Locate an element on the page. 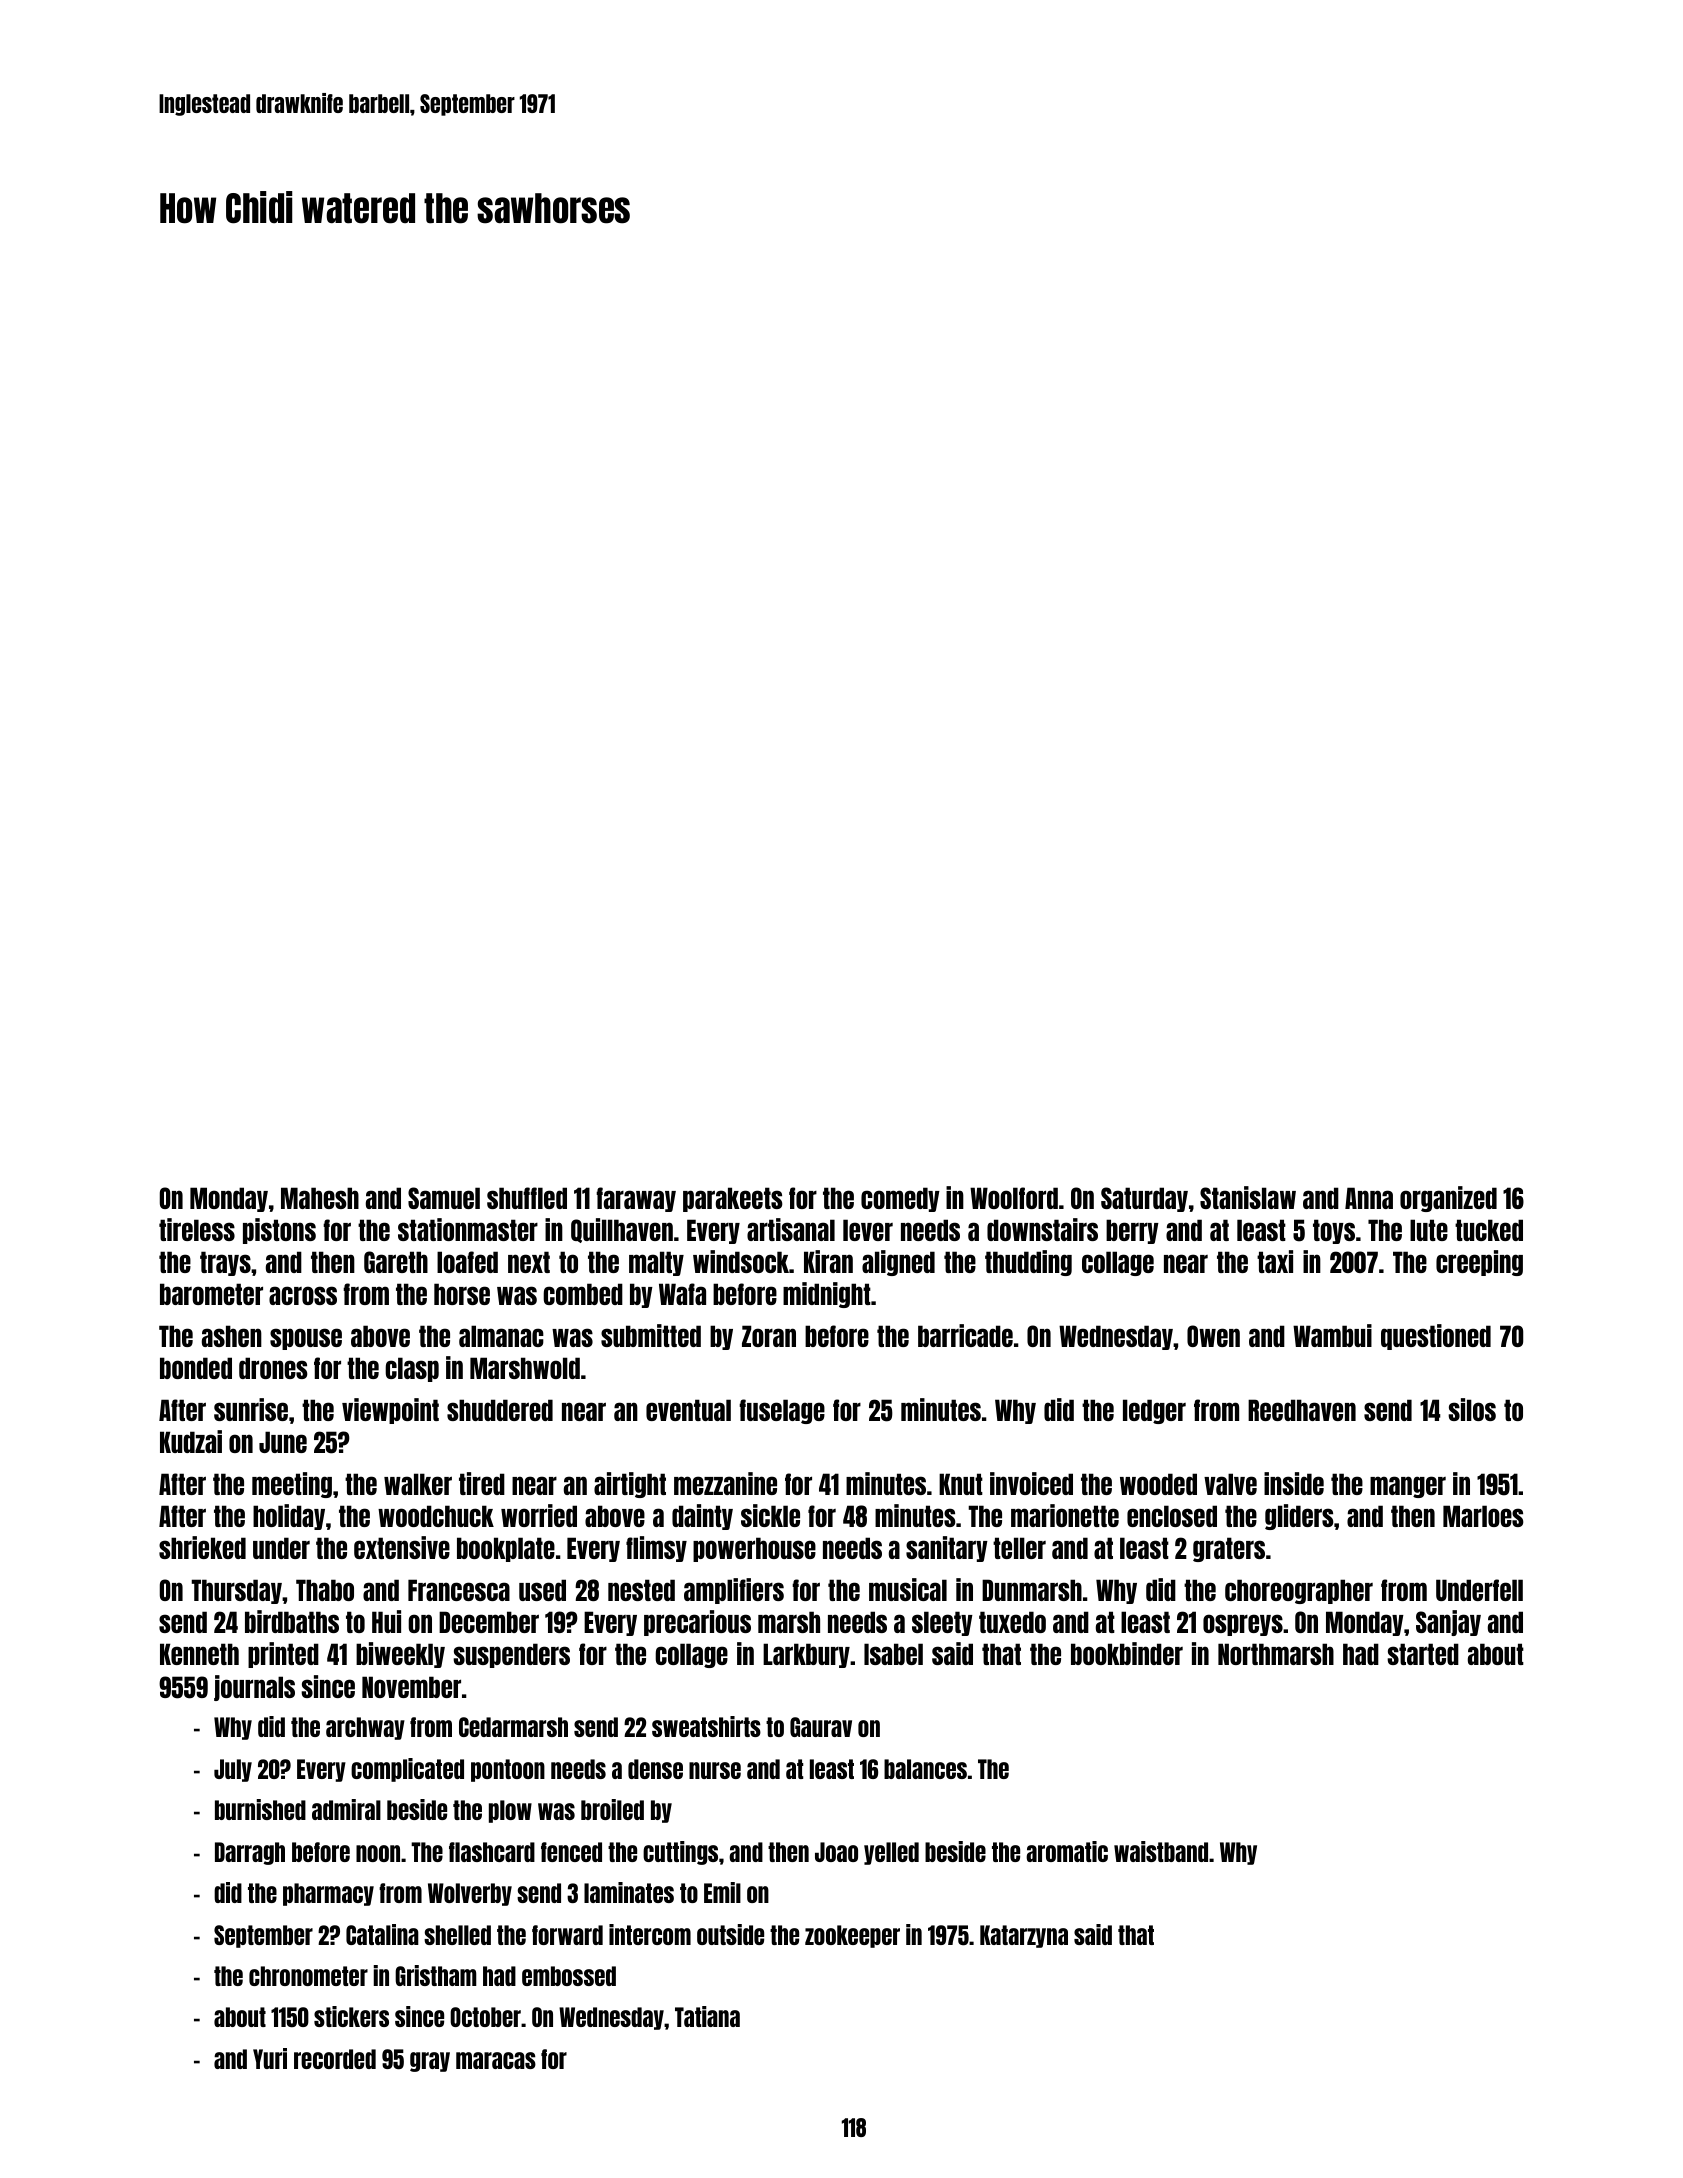  Katarzyna is located at coordinates (1024, 1936).
